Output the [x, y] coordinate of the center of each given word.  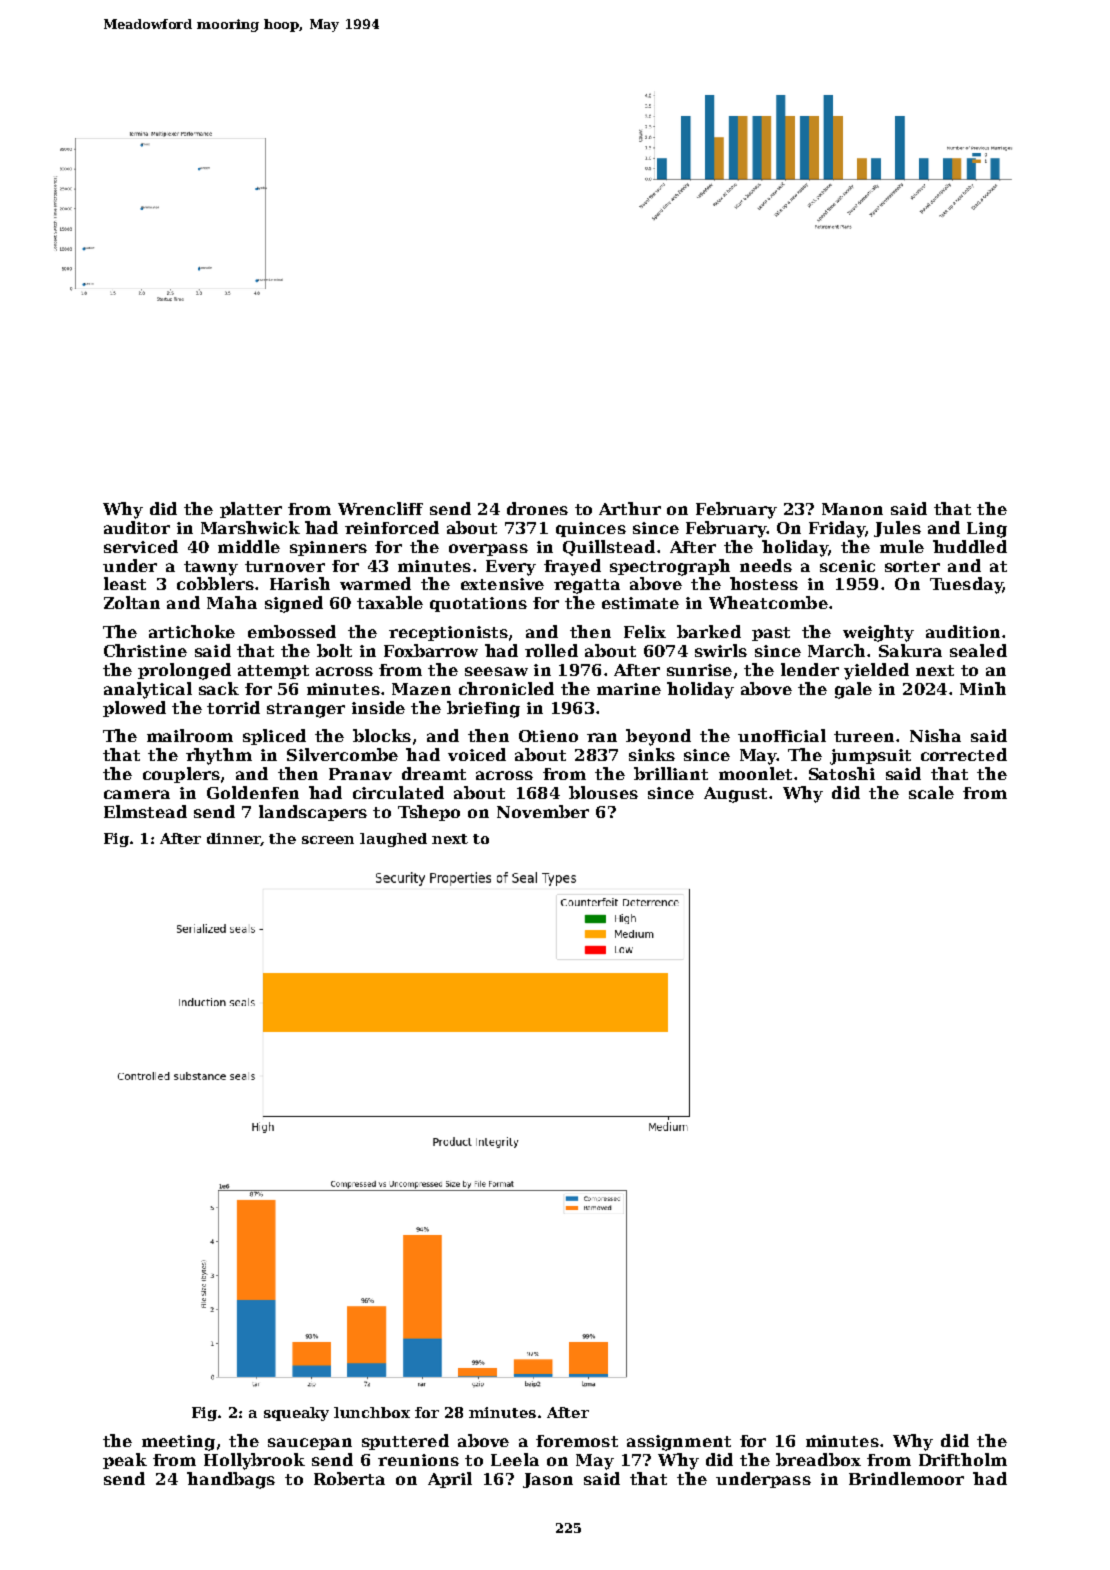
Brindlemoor [906, 1478]
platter [251, 510]
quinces [591, 529]
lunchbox [372, 1412]
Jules [897, 529]
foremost [577, 1441]
